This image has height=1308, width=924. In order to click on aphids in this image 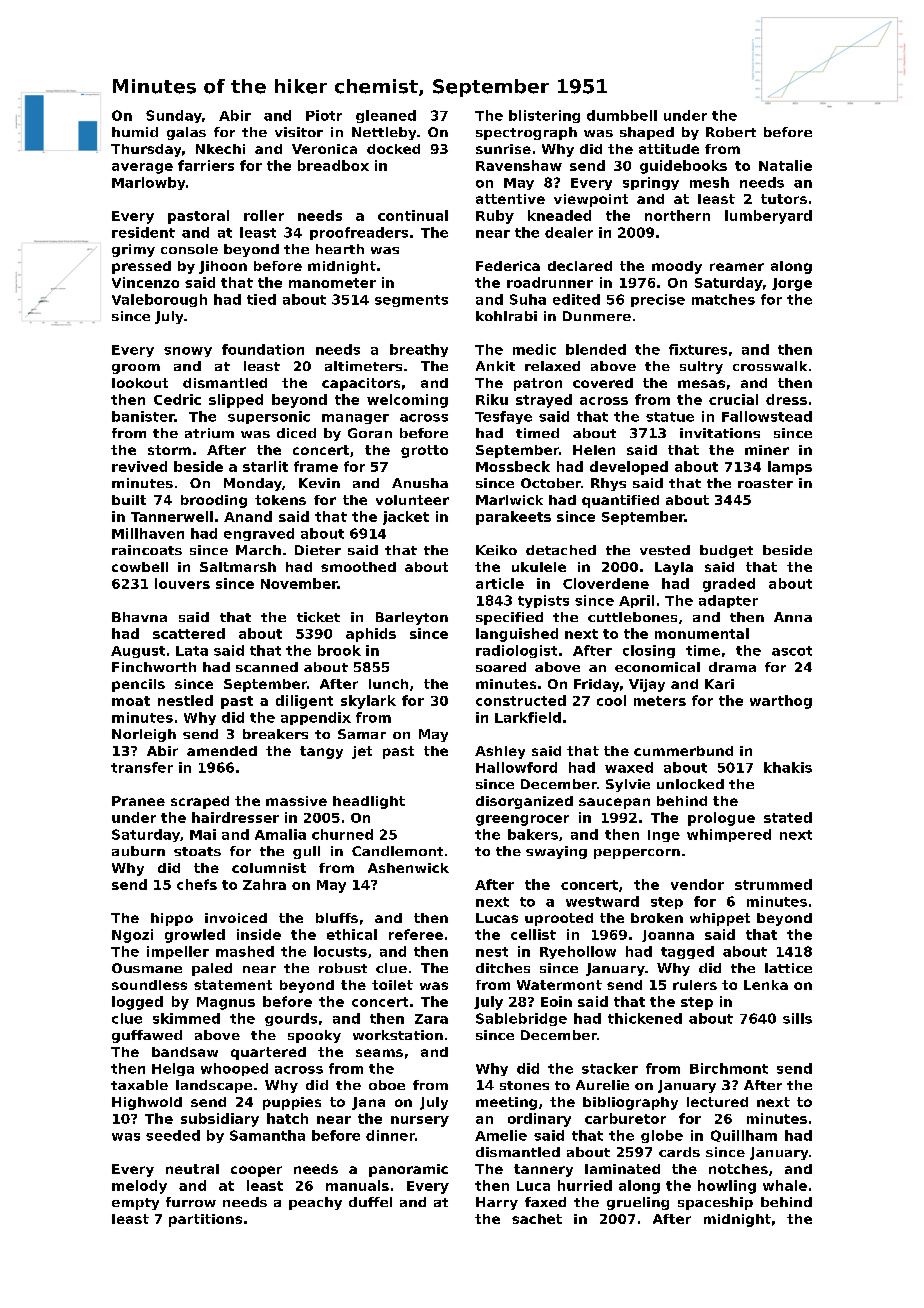, I will do `click(371, 635)`.
